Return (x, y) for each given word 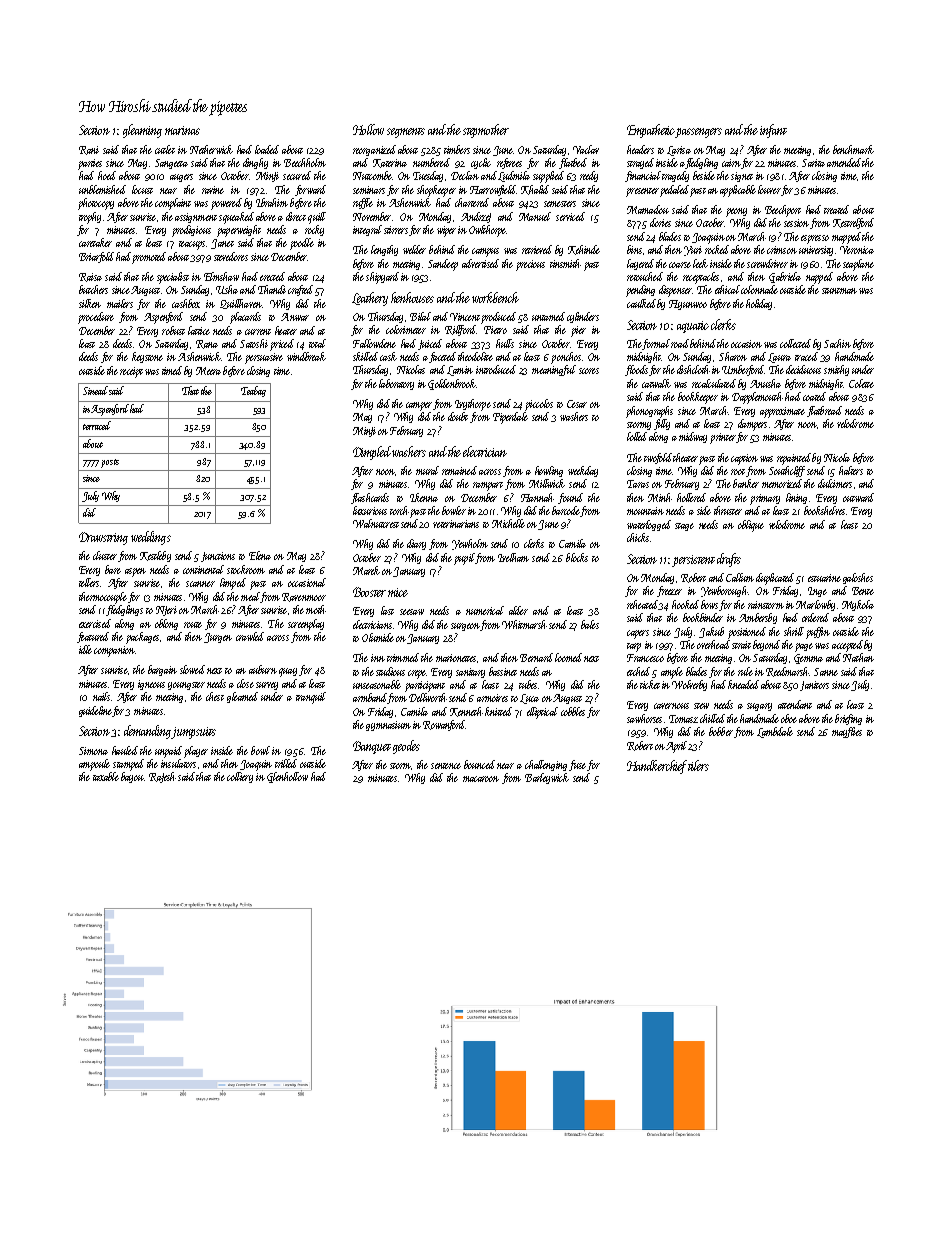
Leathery (370, 299)
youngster (186, 686)
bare (113, 569)
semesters (560, 204)
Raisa (90, 277)
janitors (814, 686)
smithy (836, 370)
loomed (568, 657)
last (387, 610)
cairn (731, 163)
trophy (90, 218)
